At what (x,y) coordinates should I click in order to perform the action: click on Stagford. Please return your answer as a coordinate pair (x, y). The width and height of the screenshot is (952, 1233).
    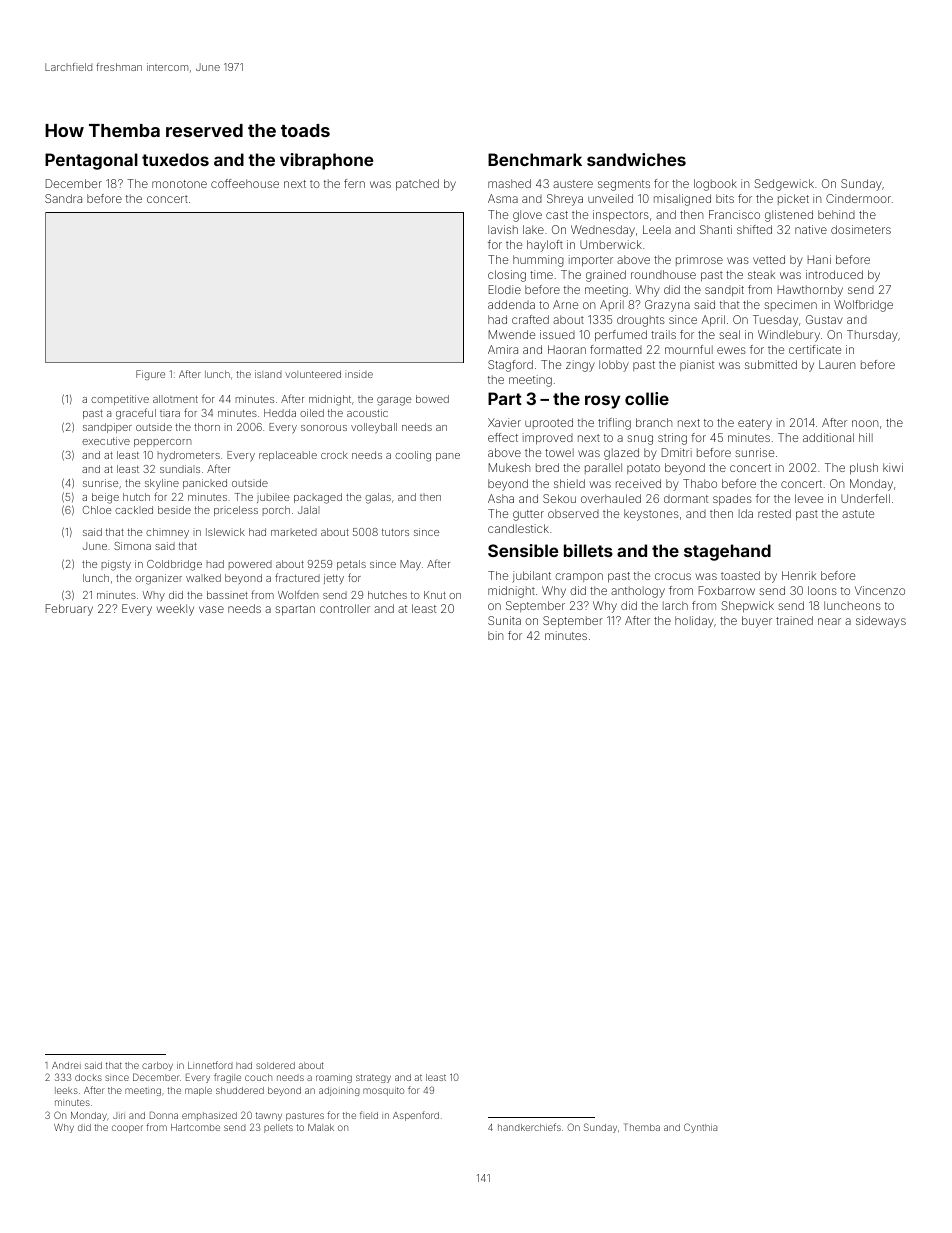
    Looking at the image, I should click on (510, 366).
